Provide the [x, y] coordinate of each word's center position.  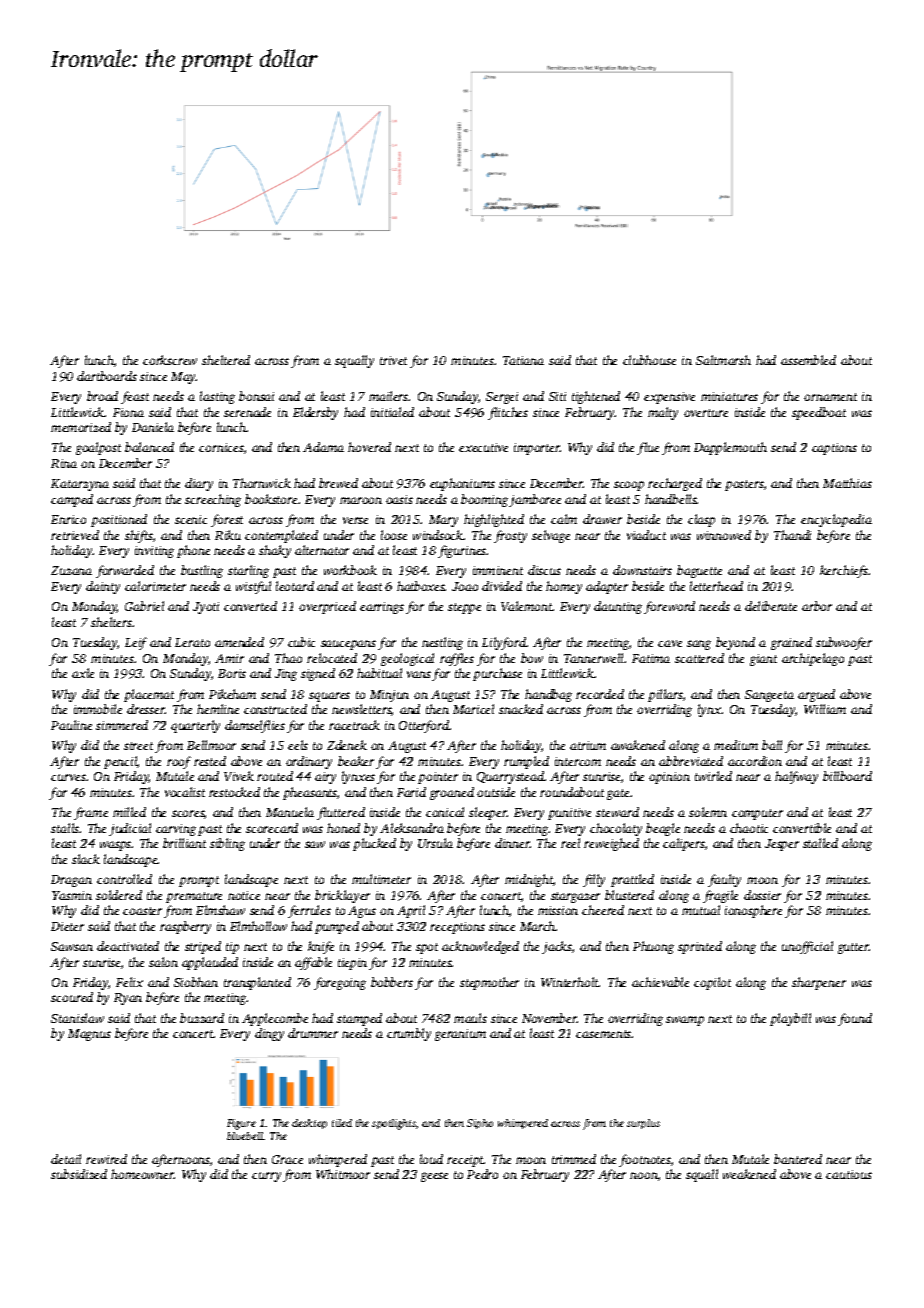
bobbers [392, 982]
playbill [790, 1019]
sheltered [226, 360]
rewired [106, 1159]
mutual [701, 910]
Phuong [653, 947]
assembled [808, 360]
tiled [342, 1123]
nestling [442, 643]
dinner [512, 843]
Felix [129, 982]
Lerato [192, 642]
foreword [669, 607]
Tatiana [523, 360]
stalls [65, 828]
